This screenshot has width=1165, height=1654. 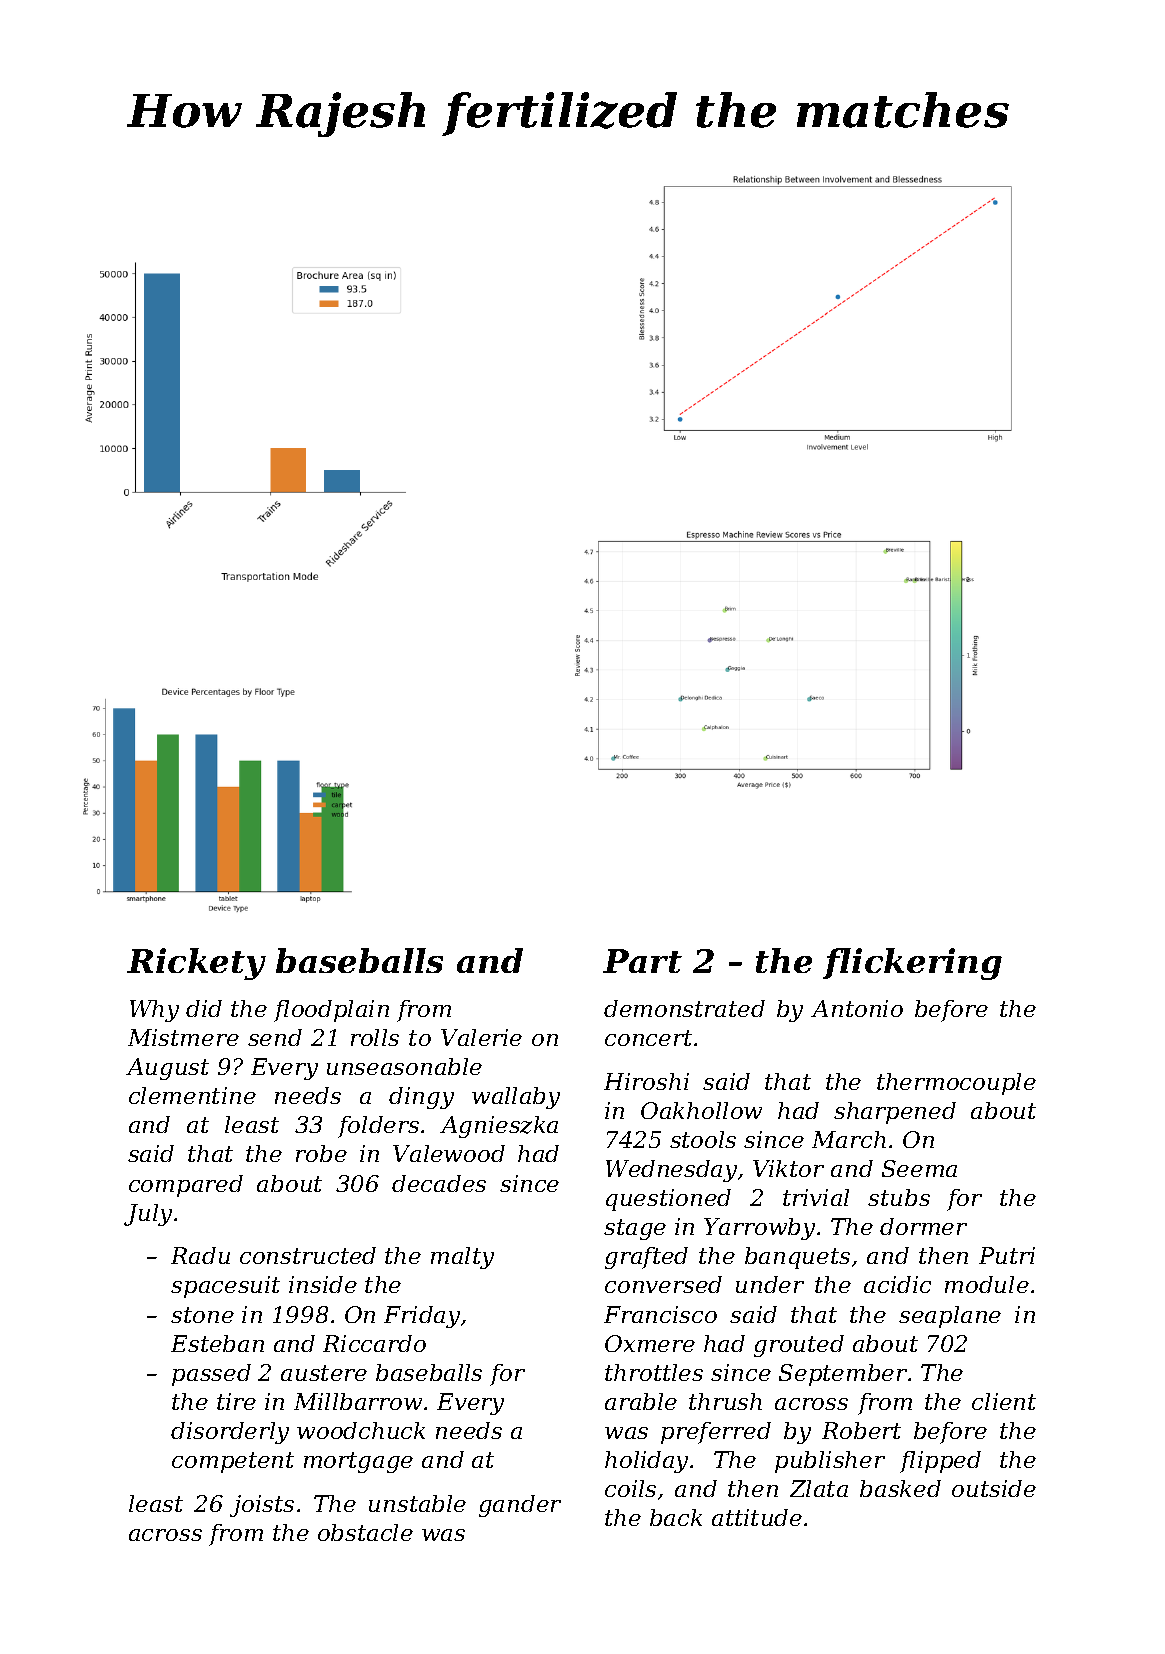 What do you see at coordinates (365, 1532) in the screenshot?
I see `obstacle` at bounding box center [365, 1532].
